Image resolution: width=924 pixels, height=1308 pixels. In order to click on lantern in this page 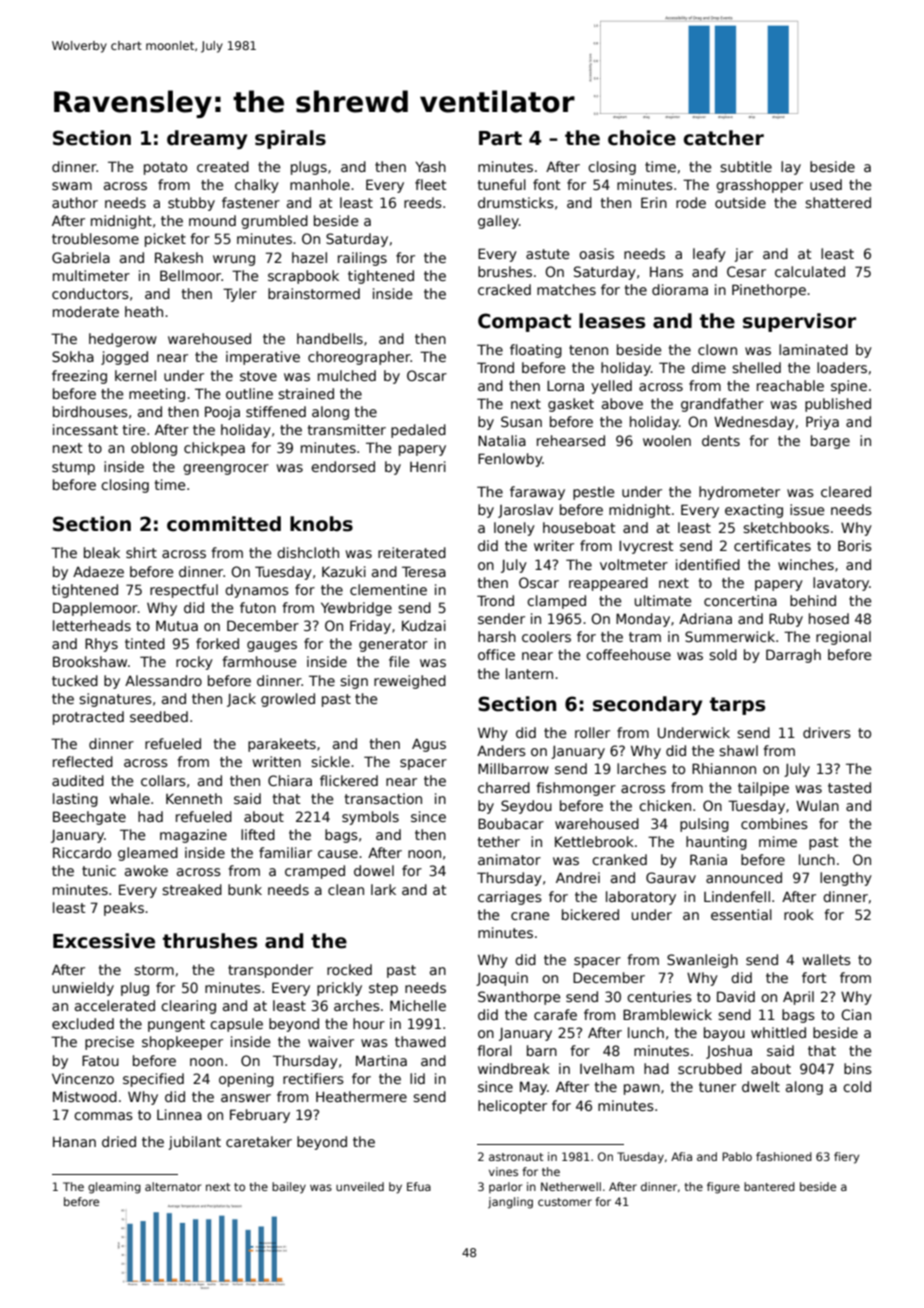, I will do `click(529, 673)`.
